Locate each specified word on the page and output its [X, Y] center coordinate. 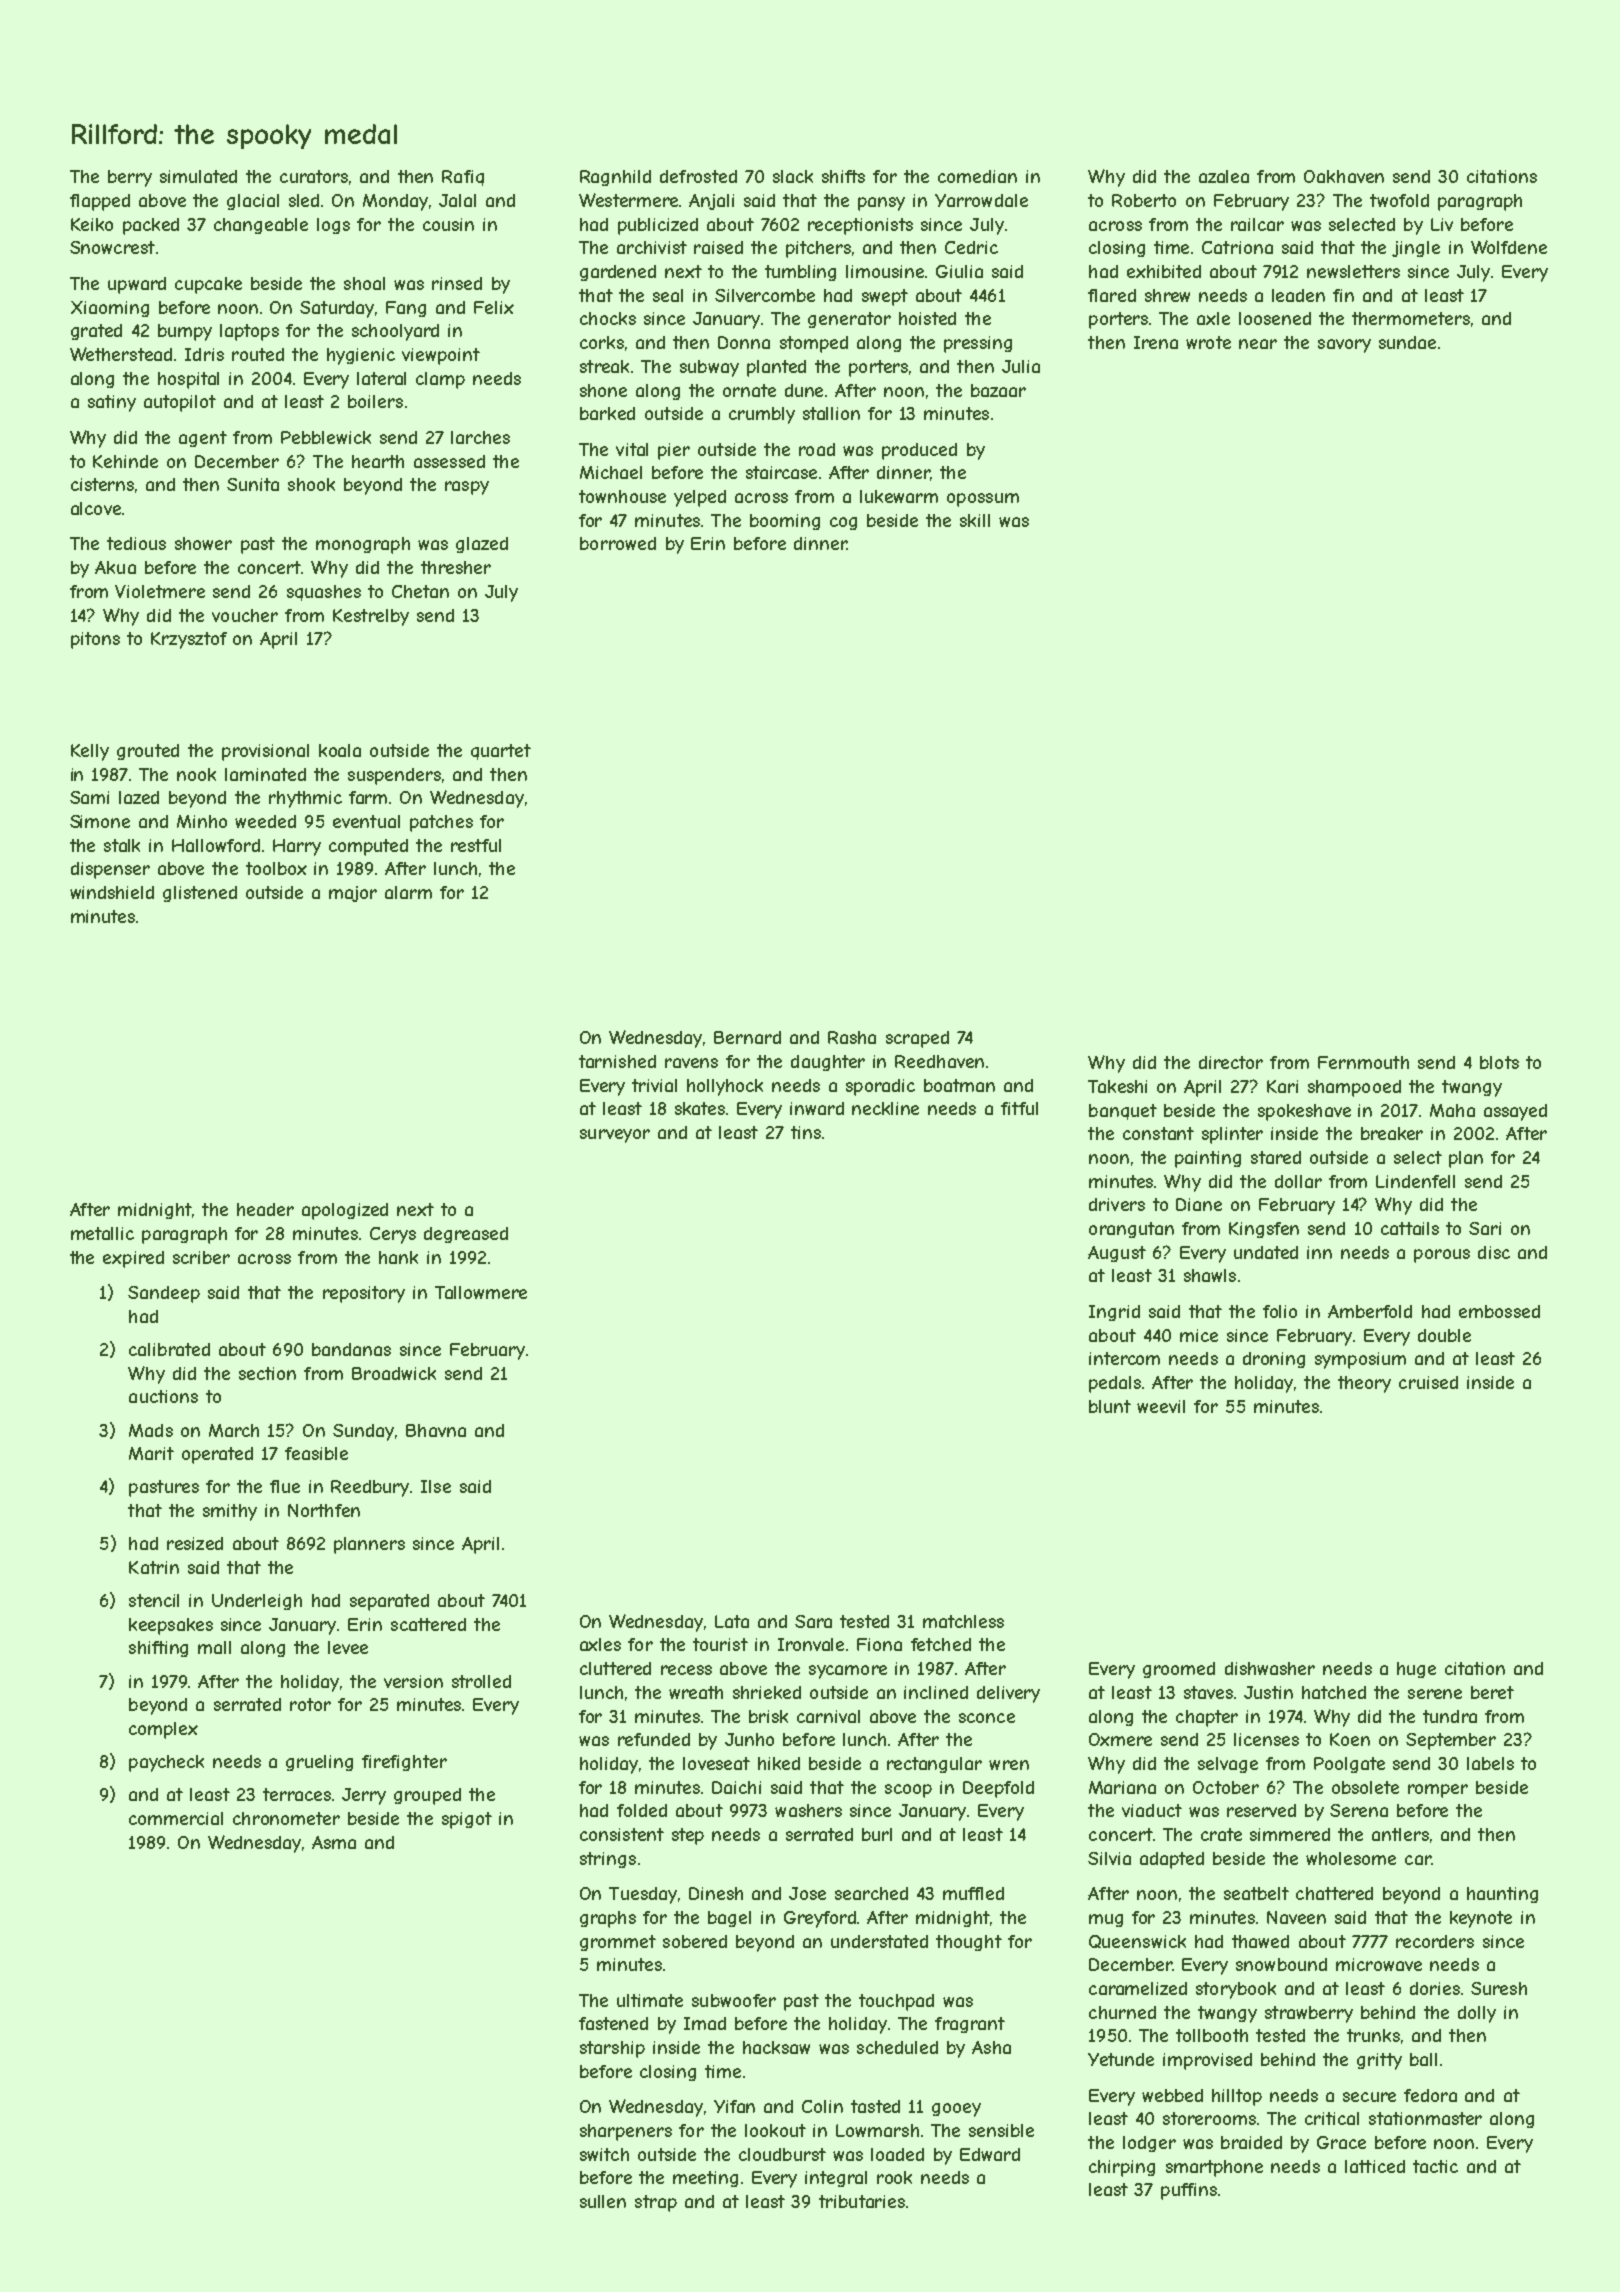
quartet [501, 752]
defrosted [698, 176]
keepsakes [171, 1626]
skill [975, 520]
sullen [603, 2201]
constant [1158, 1133]
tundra [1450, 1716]
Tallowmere [481, 1292]
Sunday [363, 1432]
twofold [1399, 200]
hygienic [361, 356]
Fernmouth [1363, 1062]
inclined [936, 1692]
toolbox [276, 868]
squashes [324, 593]
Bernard [747, 1037]
